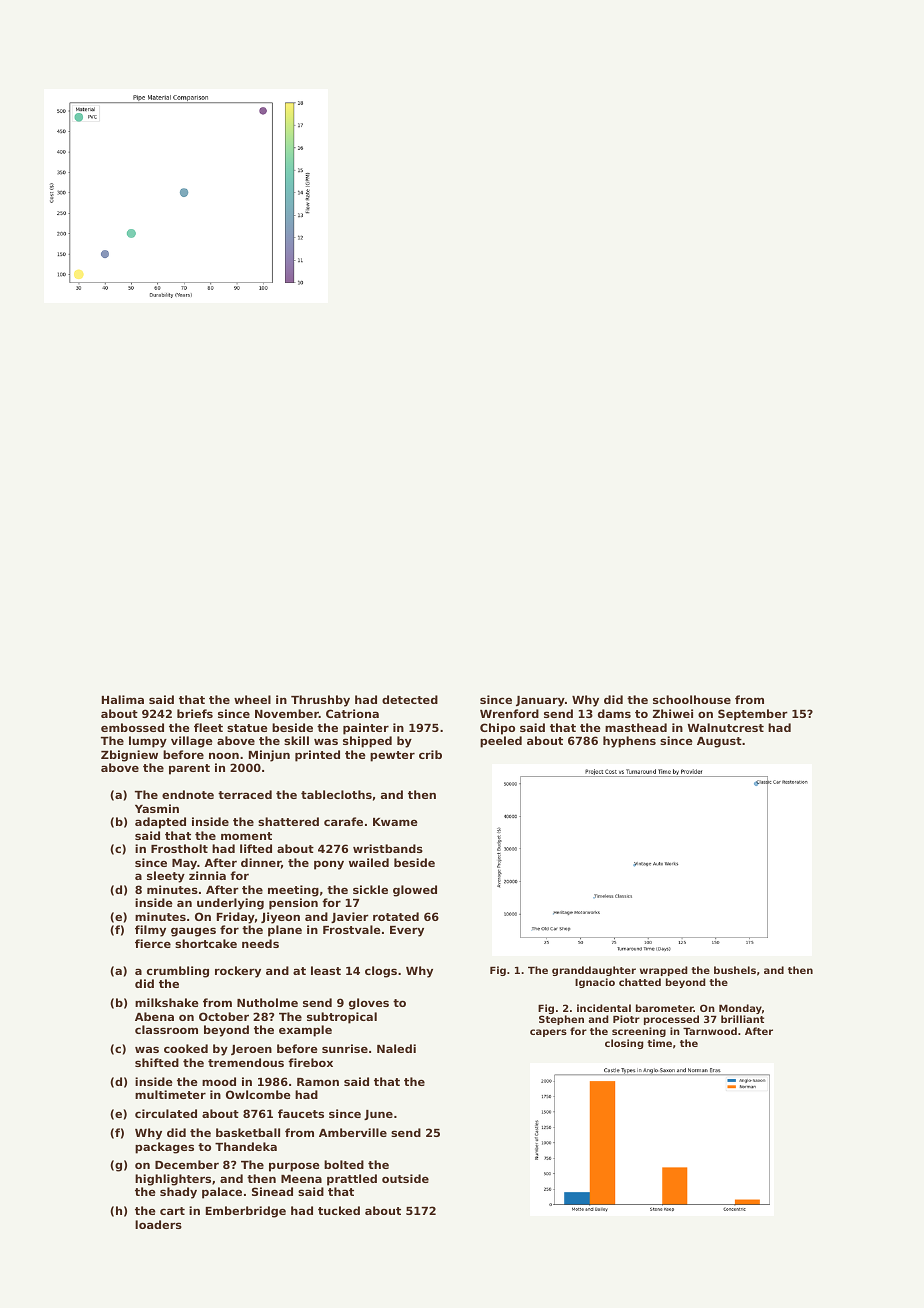 This document has height=1308, width=924. I want to click on sleety, so click(166, 877).
